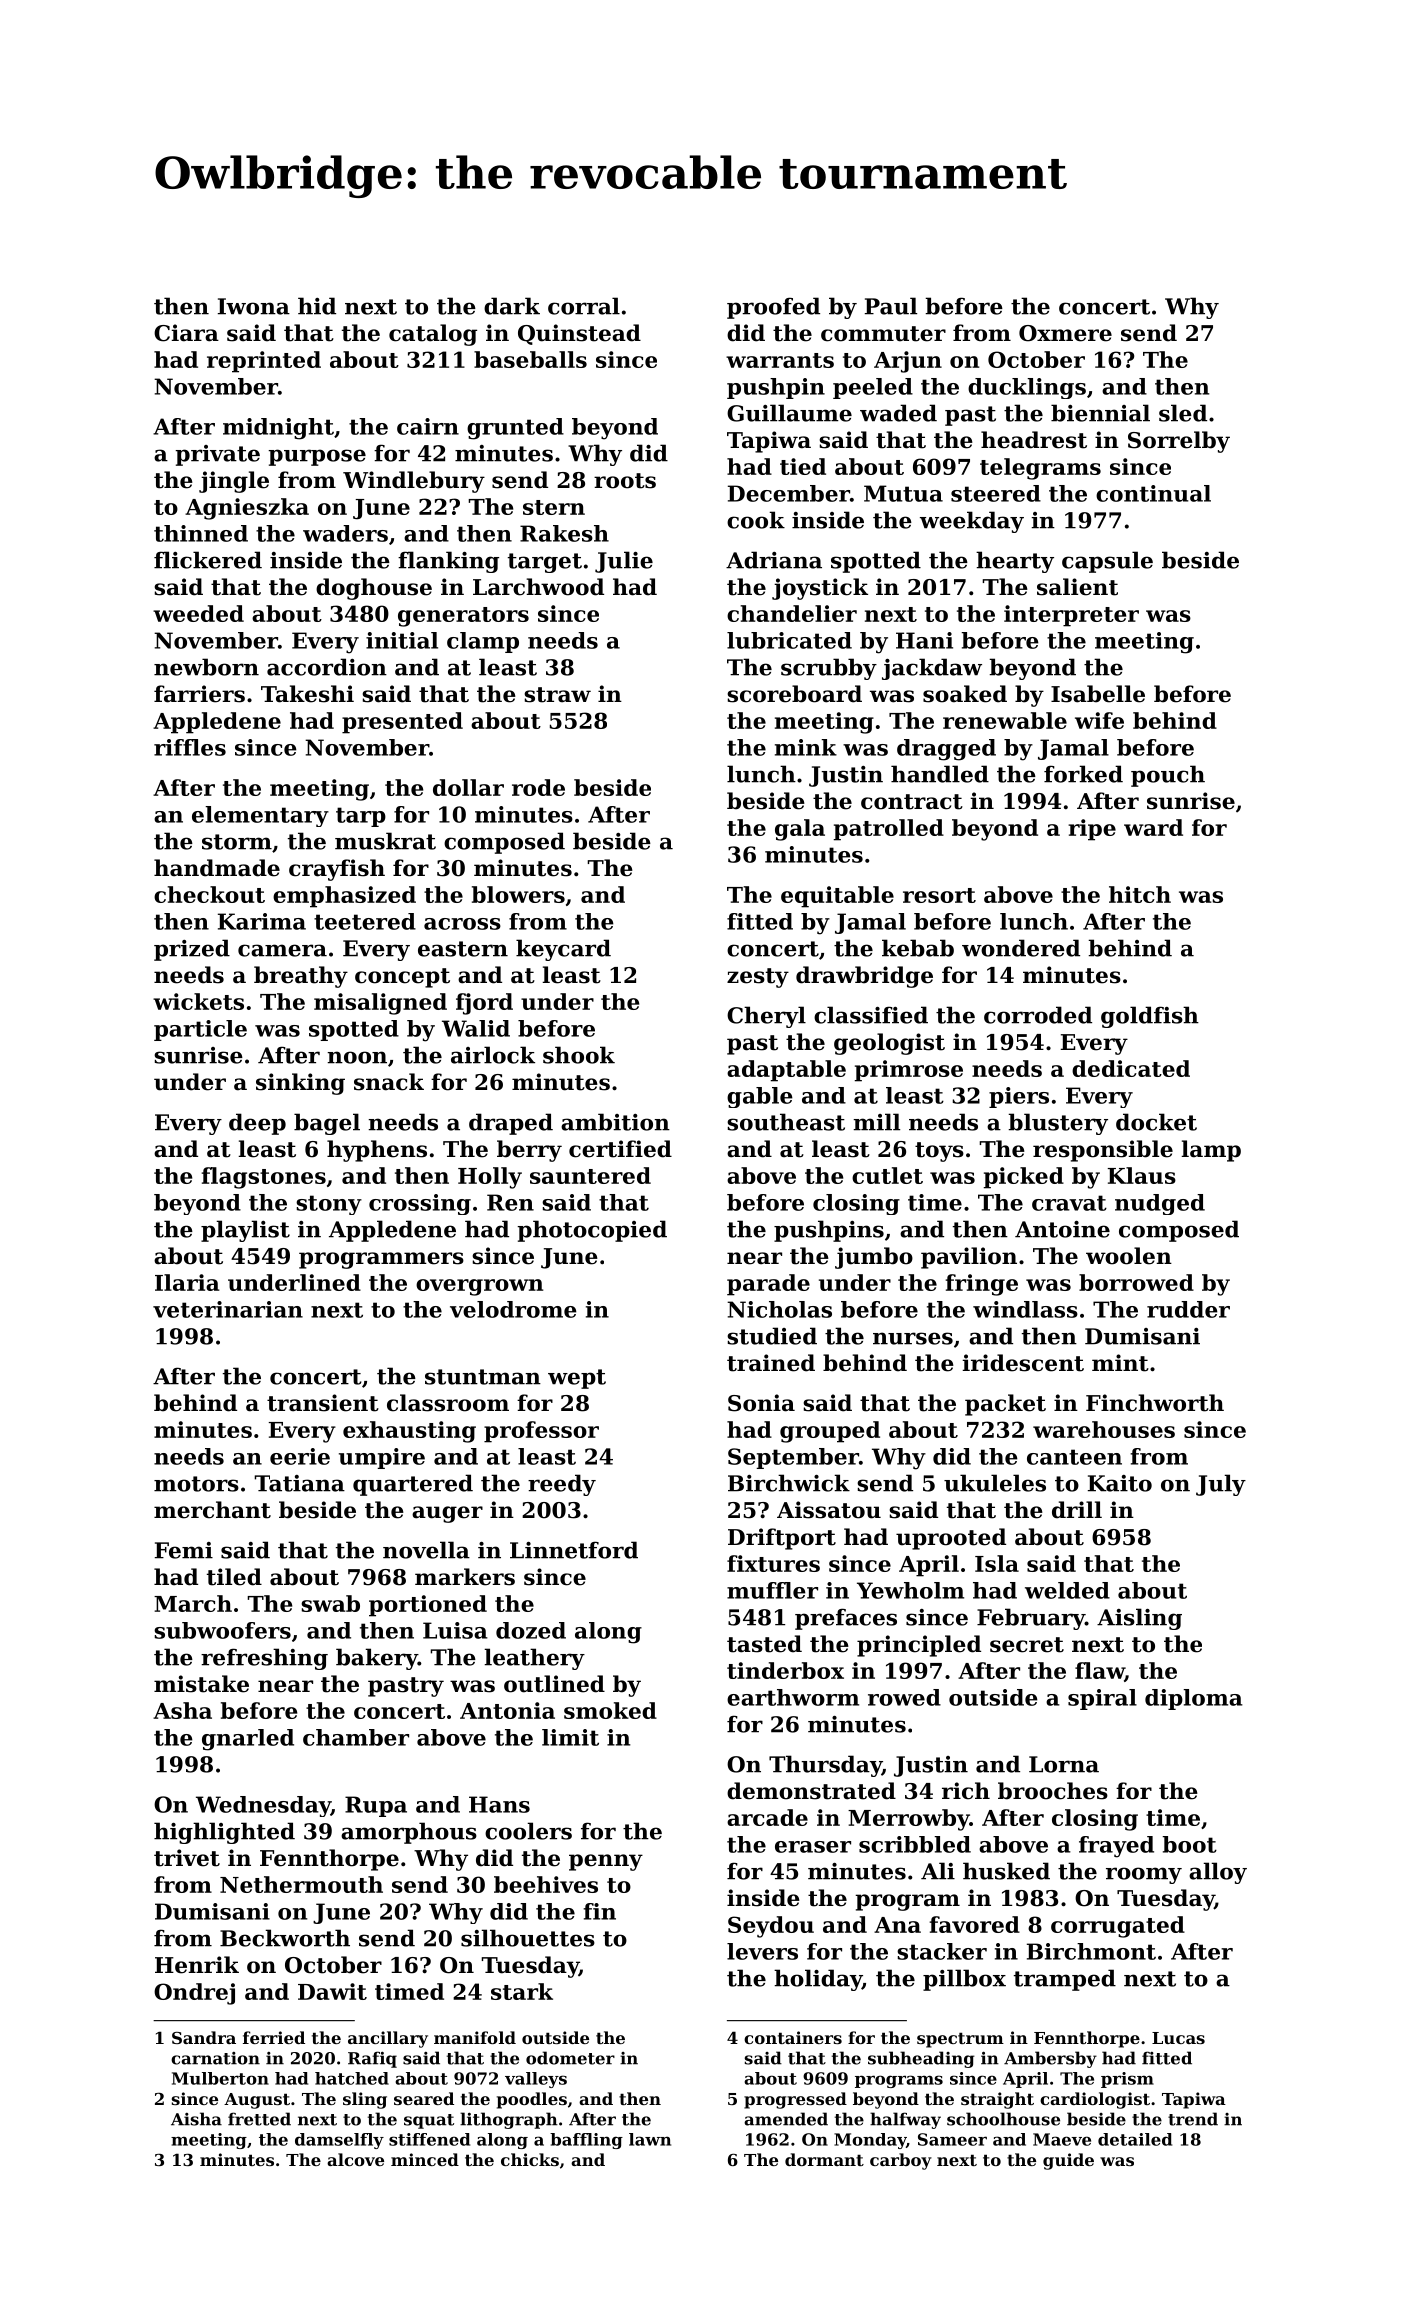 The image size is (1401, 2308). I want to click on Aisha, so click(196, 2119).
